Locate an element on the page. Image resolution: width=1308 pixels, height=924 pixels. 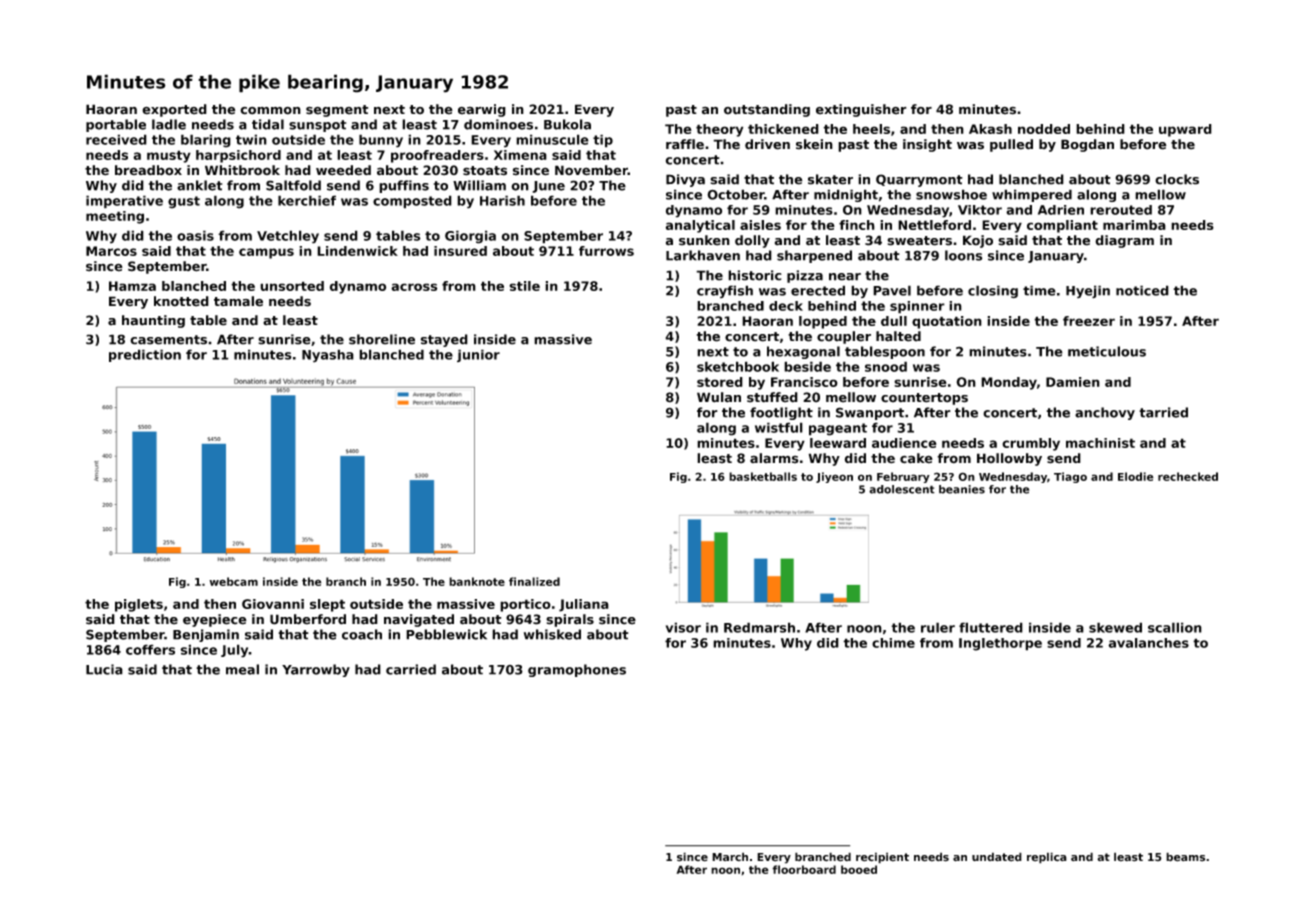
beanies is located at coordinates (962, 489).
